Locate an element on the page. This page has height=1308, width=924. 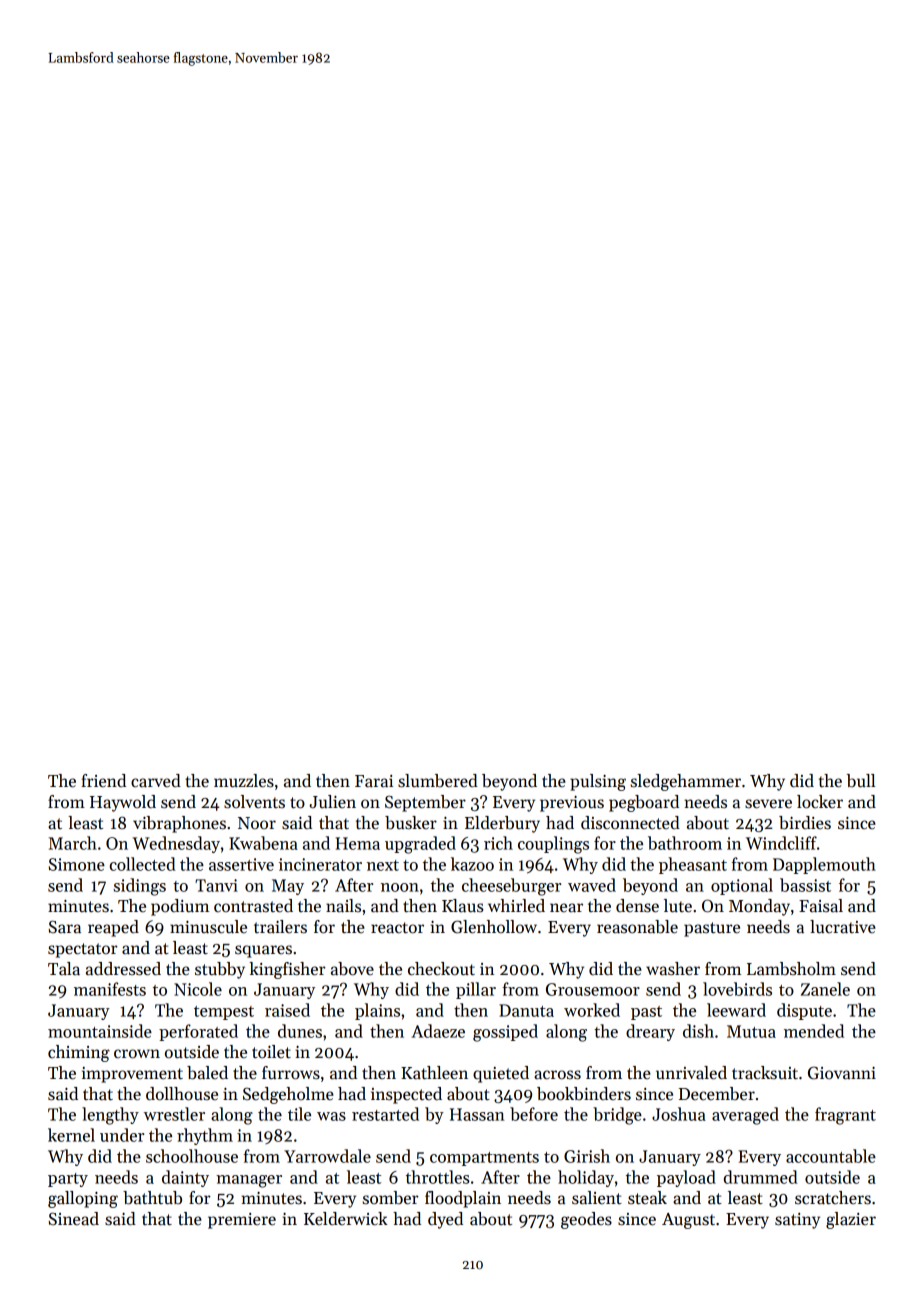
Lambsholm is located at coordinates (791, 969).
